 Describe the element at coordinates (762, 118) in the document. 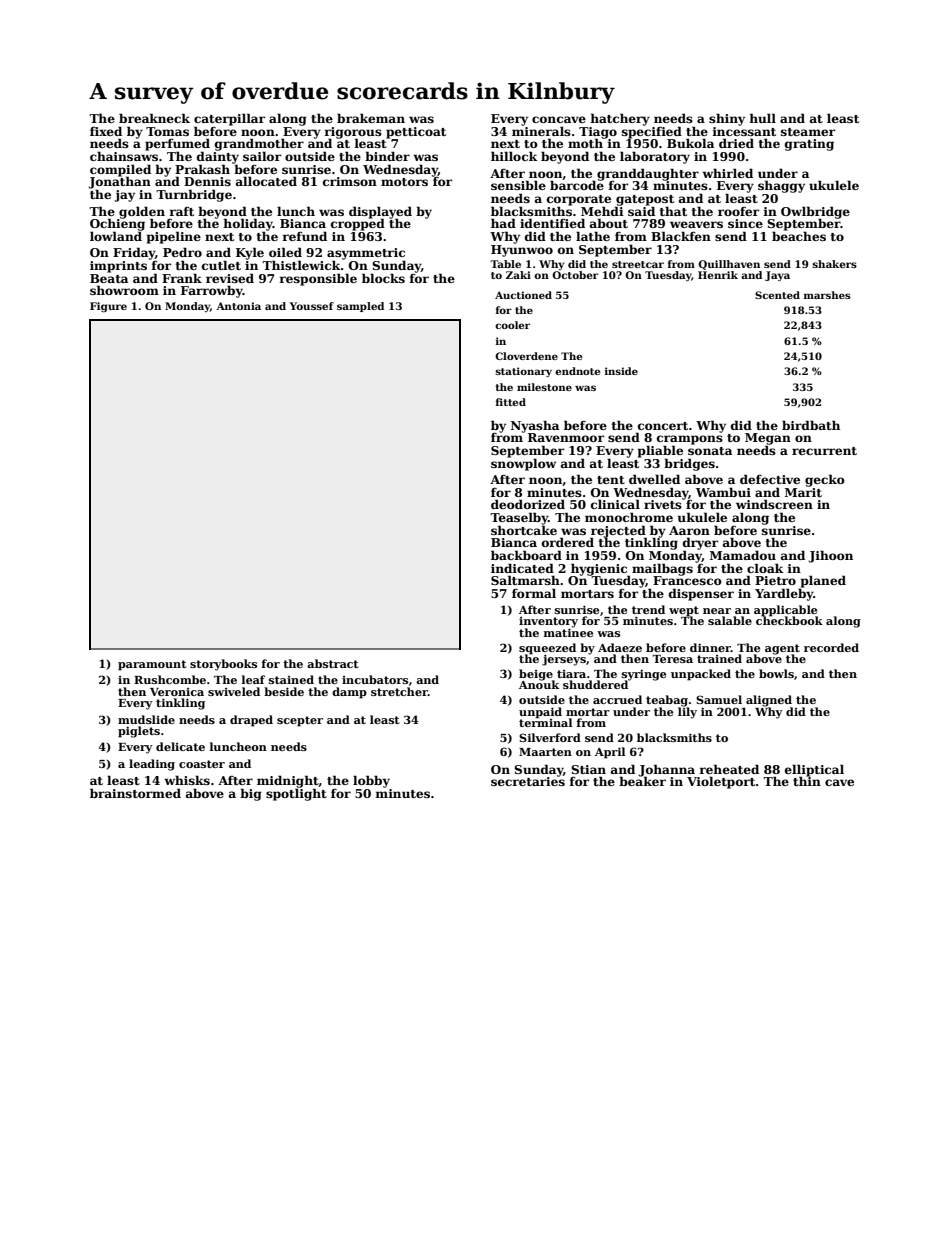

I see `hull` at that location.
